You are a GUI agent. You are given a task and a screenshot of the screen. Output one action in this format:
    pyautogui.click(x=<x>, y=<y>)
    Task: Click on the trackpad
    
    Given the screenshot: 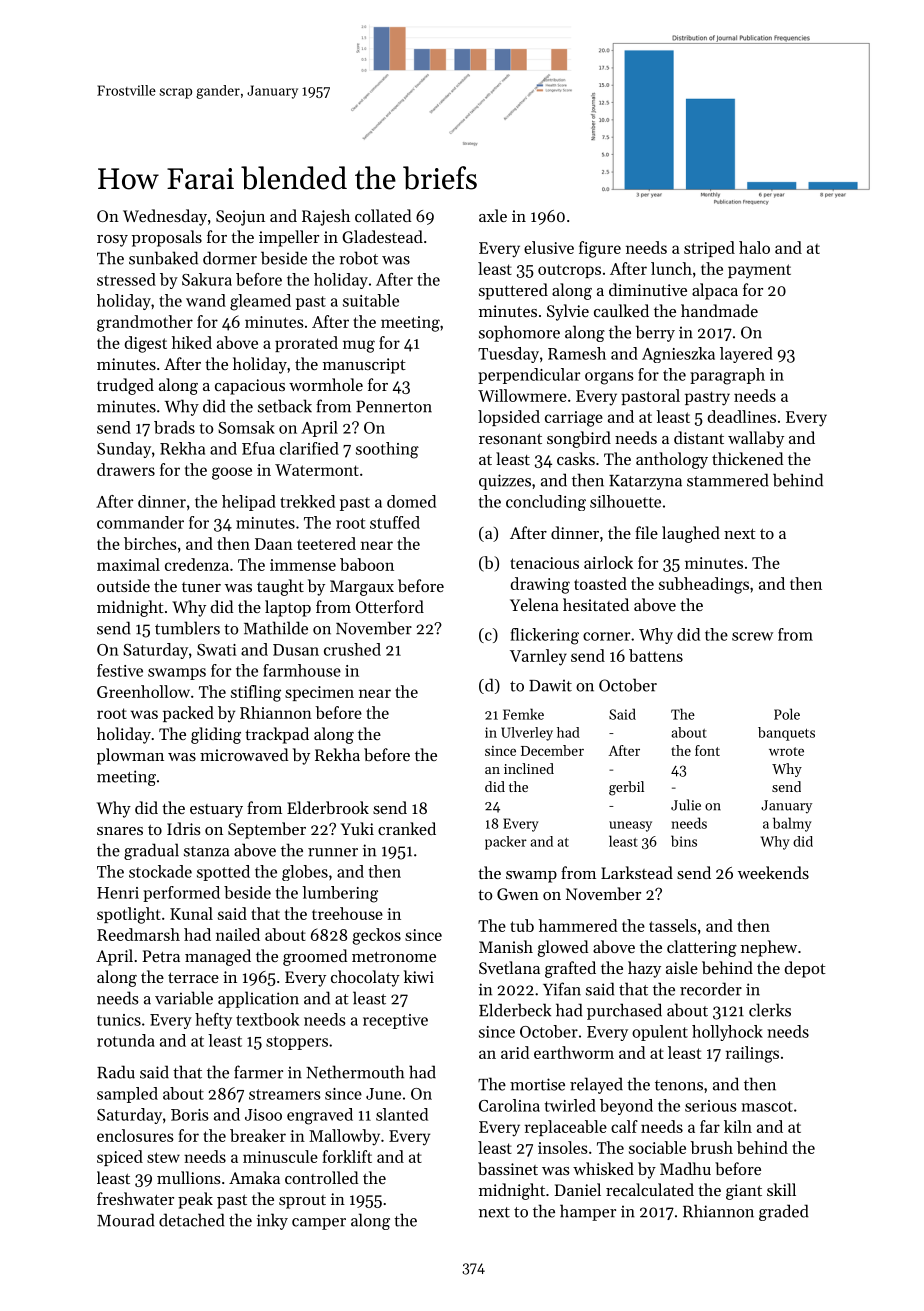 What is the action you would take?
    pyautogui.click(x=277, y=735)
